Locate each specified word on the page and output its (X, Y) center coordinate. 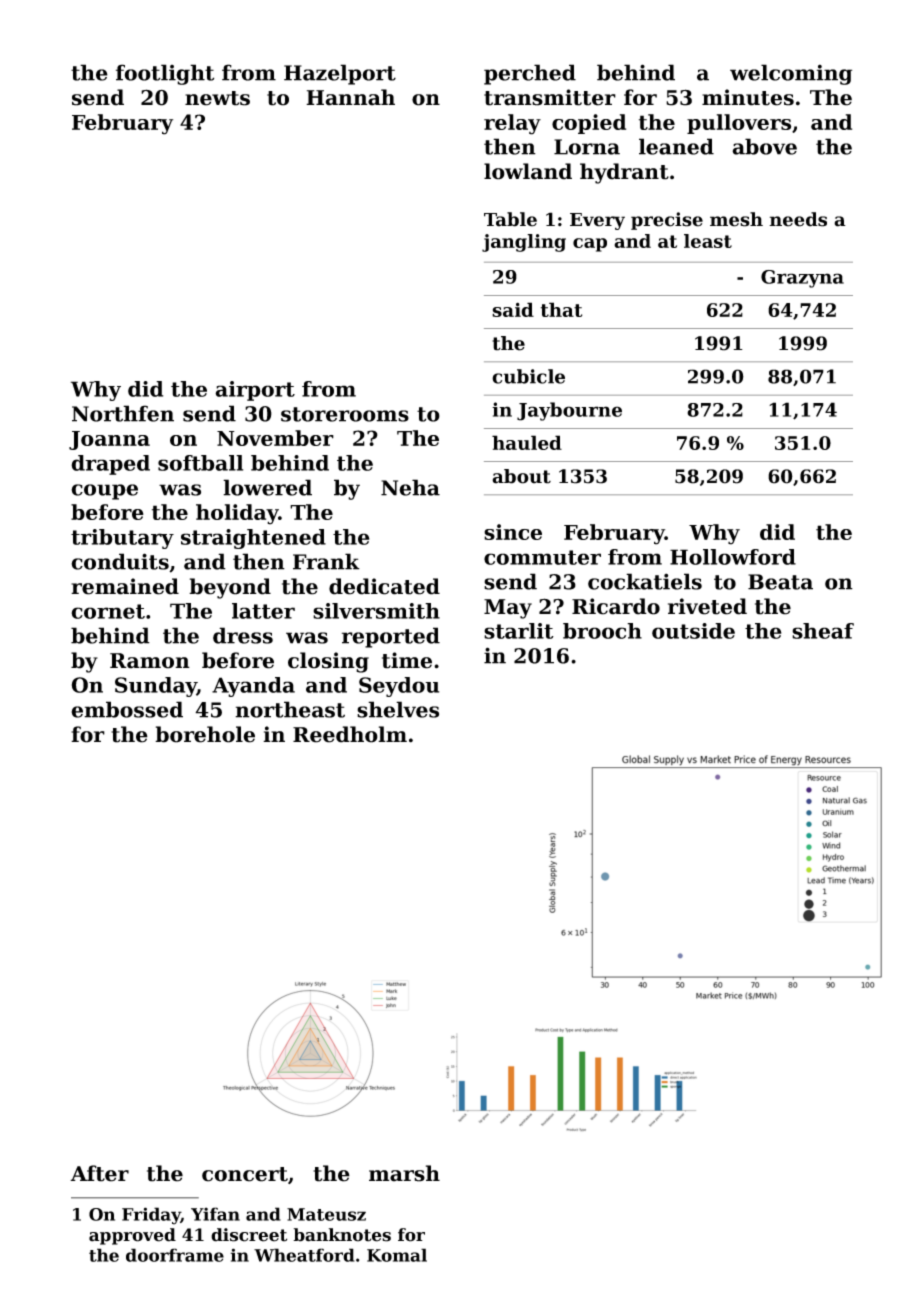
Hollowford (733, 557)
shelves (398, 709)
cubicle (528, 376)
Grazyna (802, 279)
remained (125, 586)
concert (245, 1174)
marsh (404, 1173)
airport (255, 391)
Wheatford (304, 1255)
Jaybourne (569, 411)
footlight (165, 74)
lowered (267, 487)
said (513, 309)
